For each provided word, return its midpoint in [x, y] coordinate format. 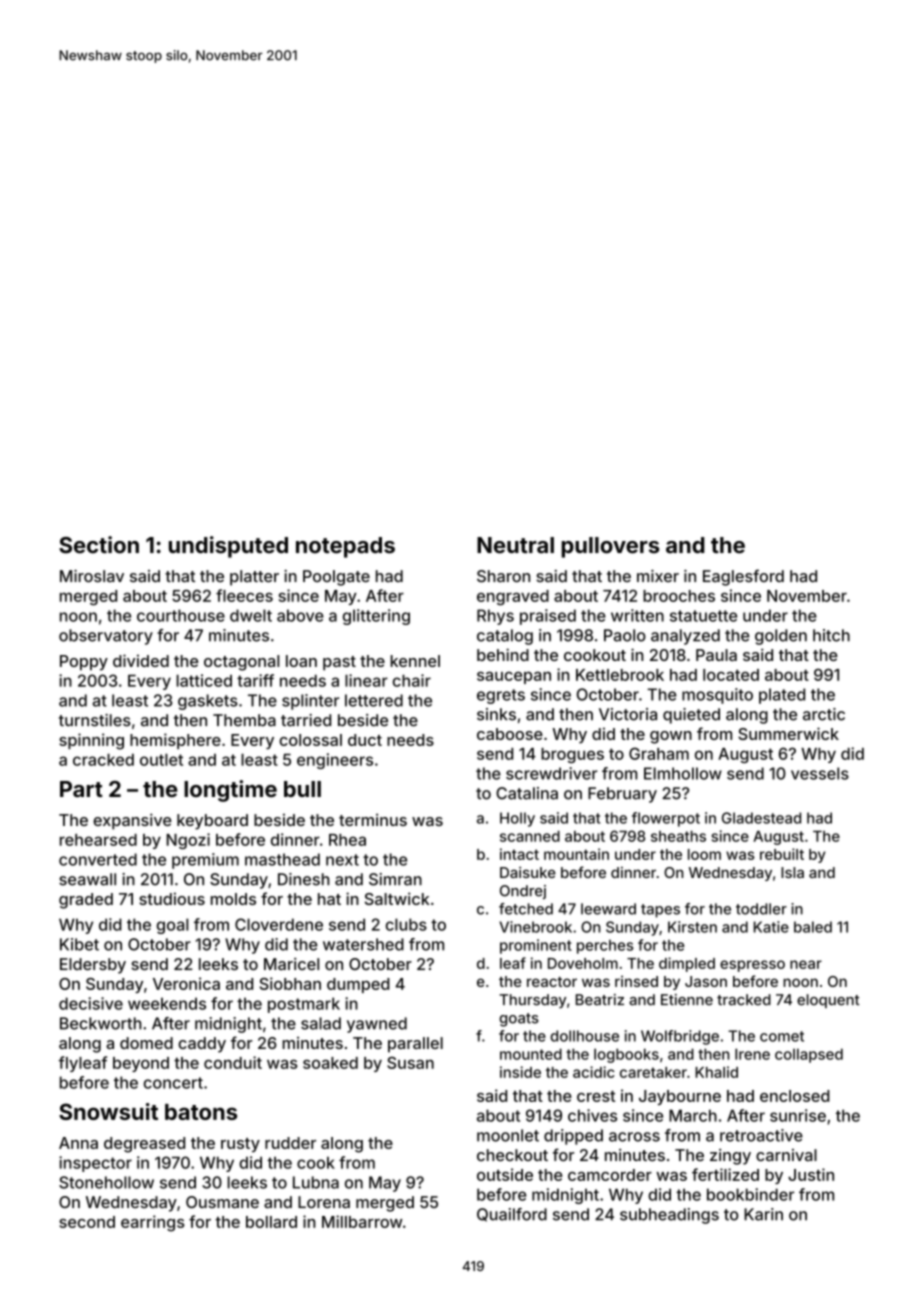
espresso [752, 966]
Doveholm [583, 963]
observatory [106, 637]
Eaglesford [743, 577]
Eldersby [93, 966]
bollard [271, 1222]
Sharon [503, 576]
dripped [573, 1137]
